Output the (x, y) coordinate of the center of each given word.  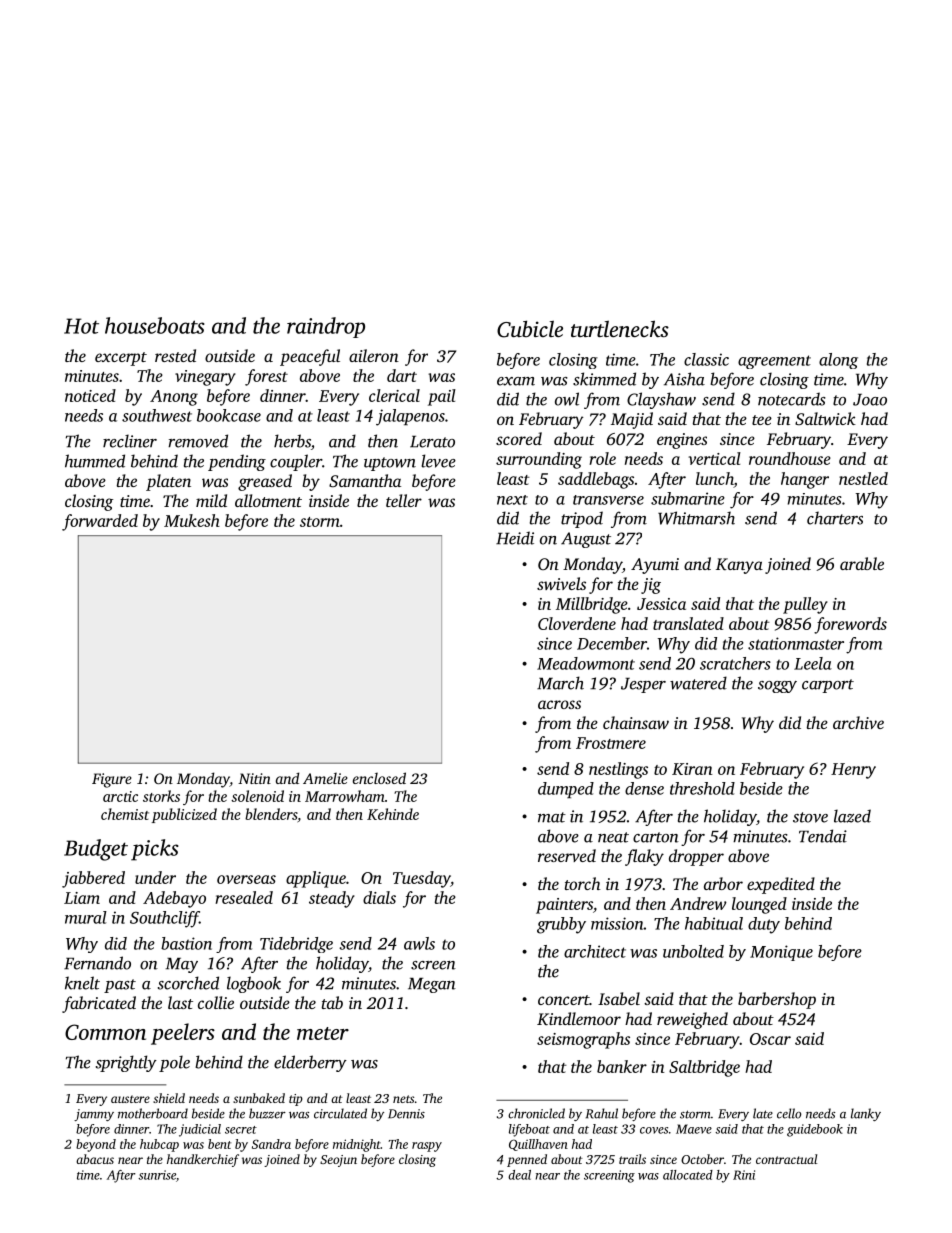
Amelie (325, 778)
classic (706, 359)
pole (174, 1063)
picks (155, 850)
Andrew (698, 903)
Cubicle (530, 329)
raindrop (326, 327)
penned (527, 1160)
